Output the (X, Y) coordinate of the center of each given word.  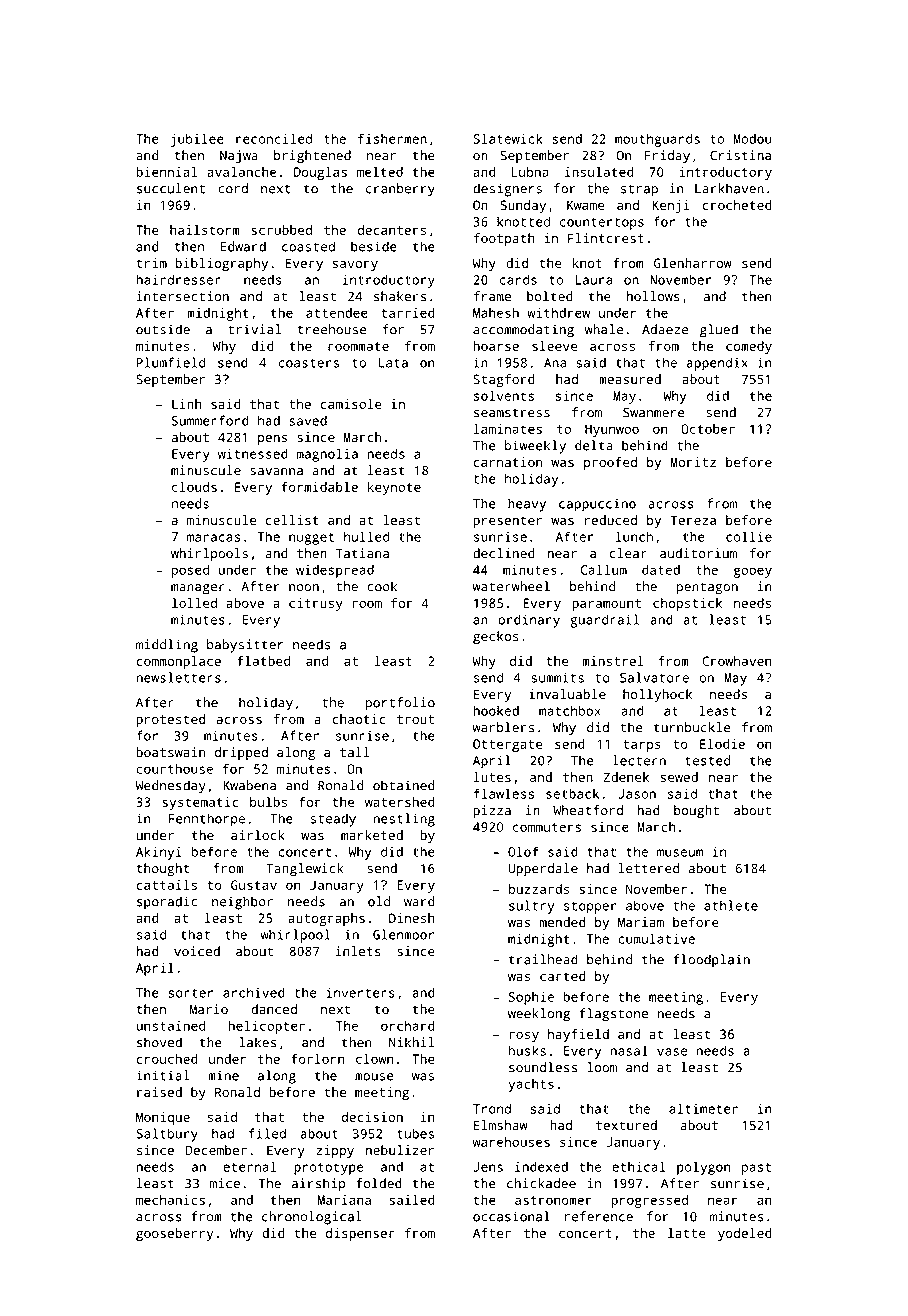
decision (372, 1117)
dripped (241, 753)
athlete (731, 905)
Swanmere (654, 412)
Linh (186, 404)
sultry (531, 907)
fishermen (392, 138)
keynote (394, 488)
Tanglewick (305, 870)
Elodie (722, 744)
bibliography (222, 264)
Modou (753, 139)
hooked (496, 710)
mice (225, 1183)
